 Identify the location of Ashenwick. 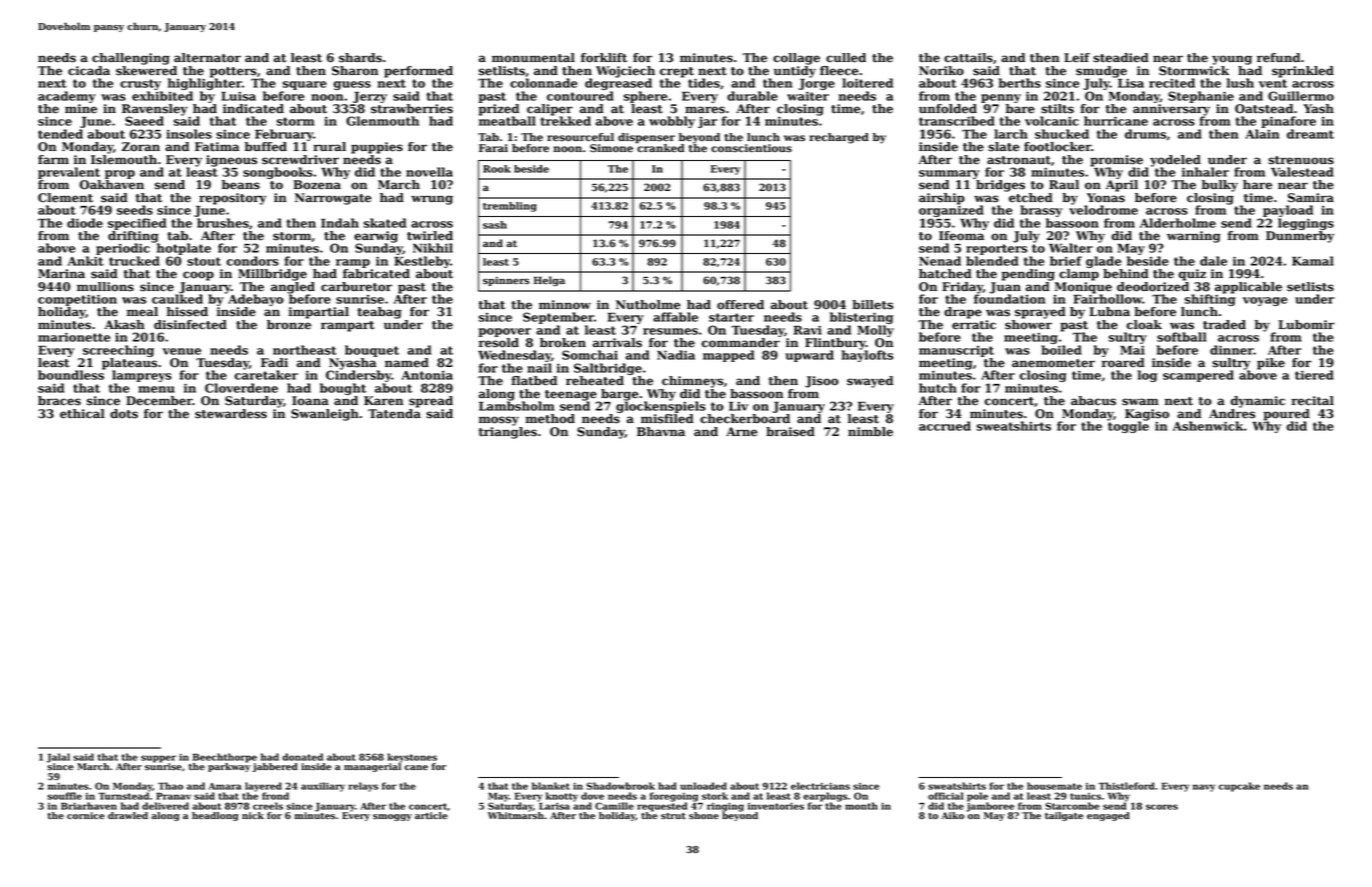
(1208, 426).
